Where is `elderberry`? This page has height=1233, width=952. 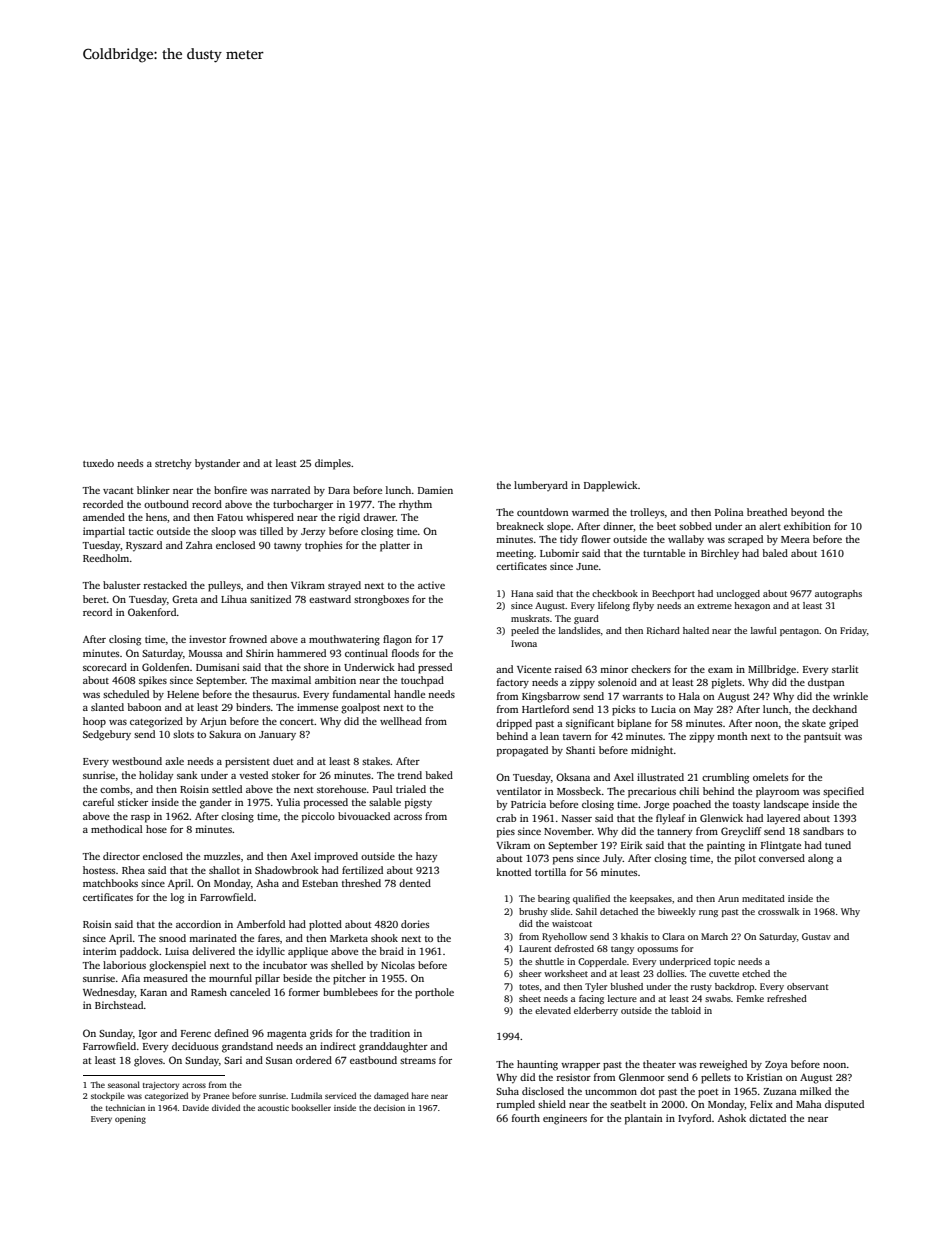 elderberry is located at coordinates (596, 1011).
